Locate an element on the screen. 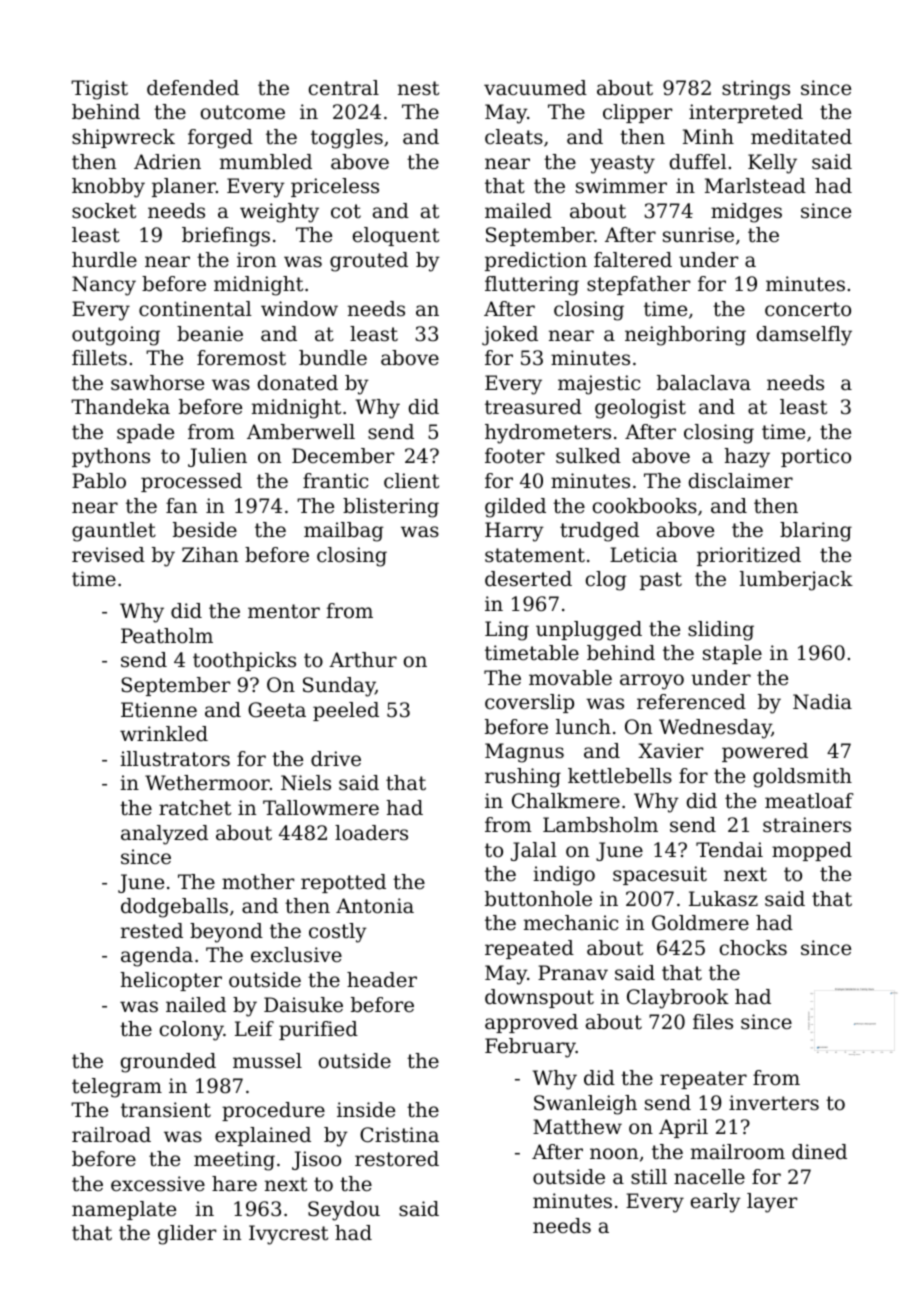 The height and width of the screenshot is (1311, 924). early is located at coordinates (716, 1203).
